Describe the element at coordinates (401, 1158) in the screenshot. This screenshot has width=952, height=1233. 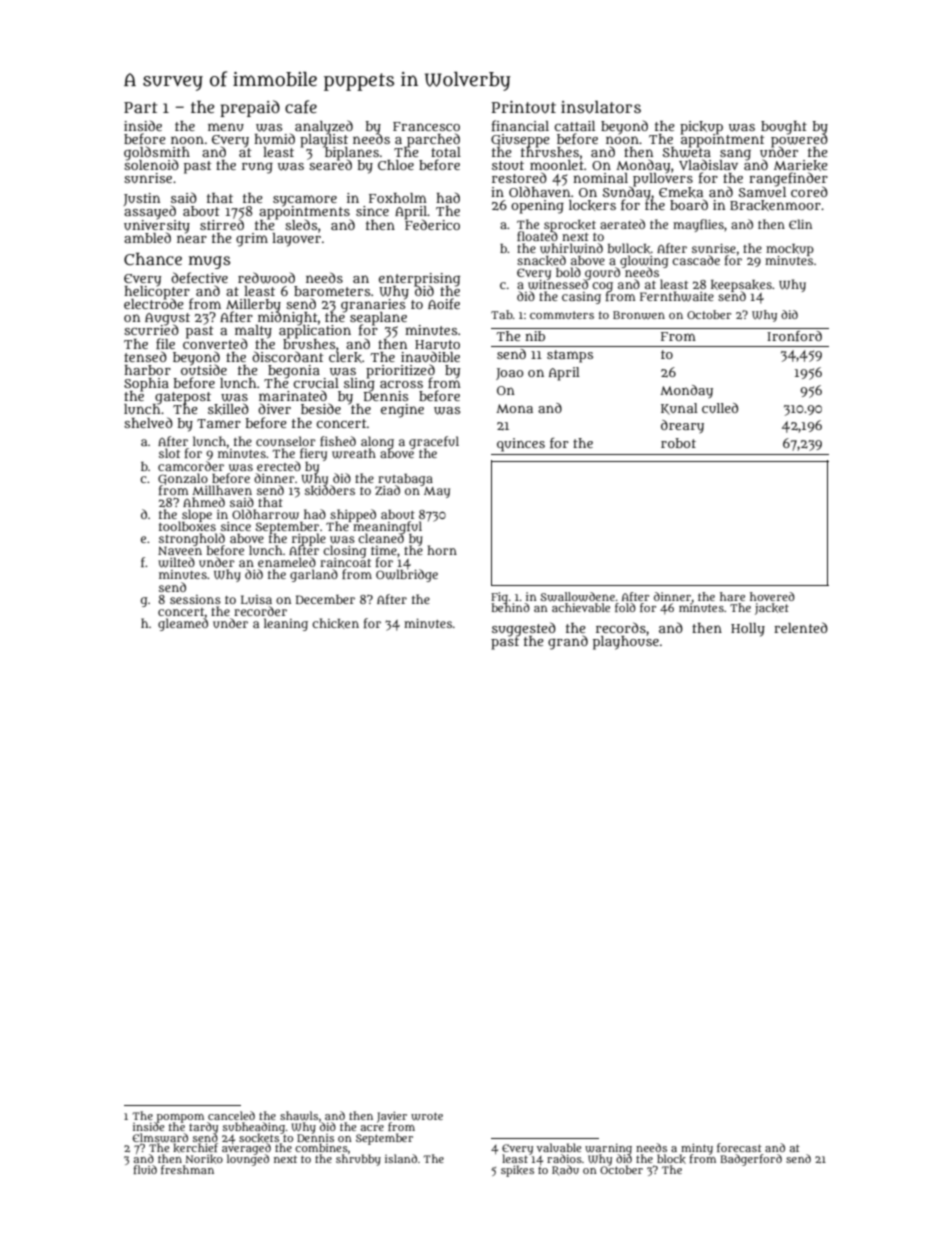
I see `island` at that location.
